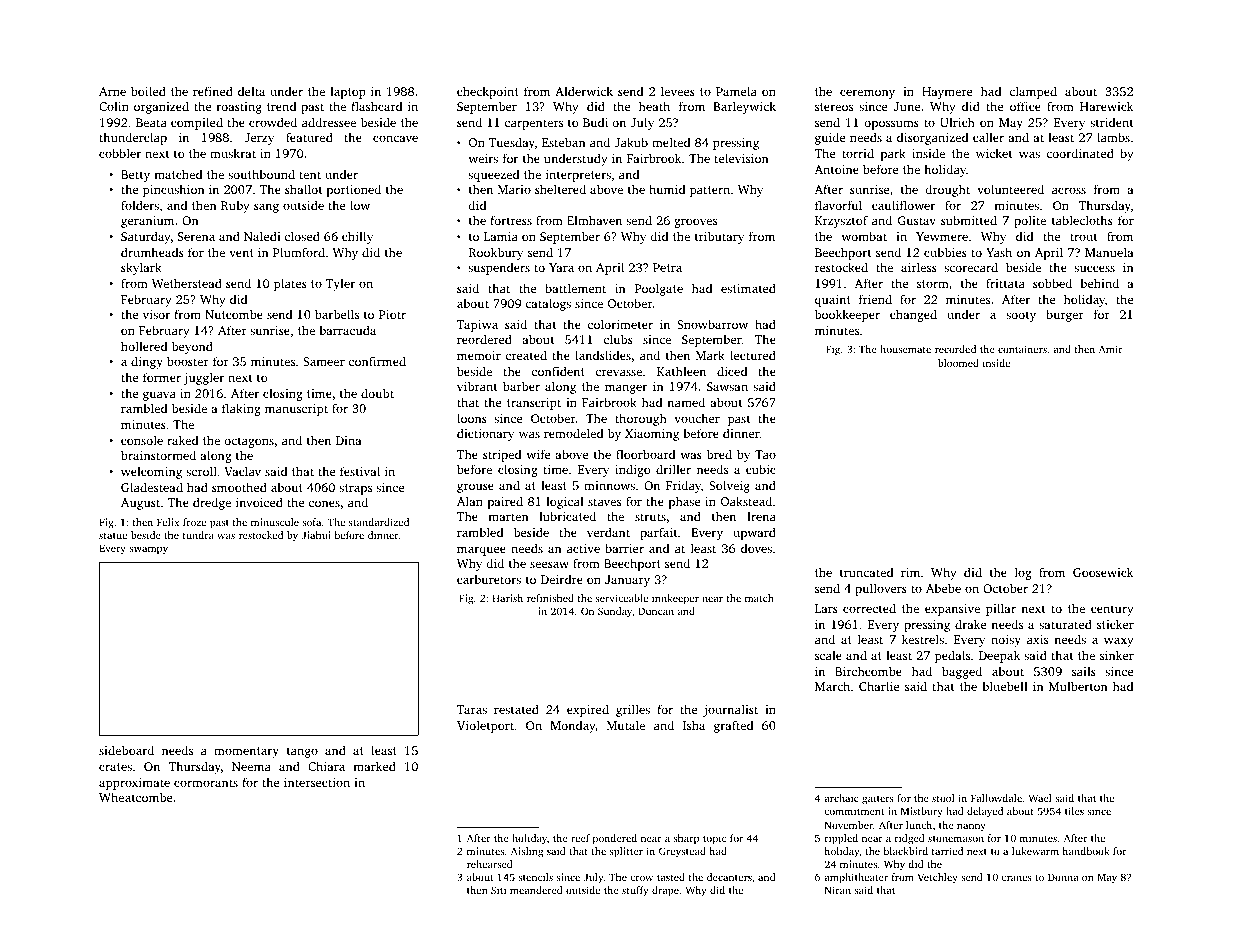  What do you see at coordinates (1063, 877) in the screenshot?
I see `Donna` at bounding box center [1063, 877].
